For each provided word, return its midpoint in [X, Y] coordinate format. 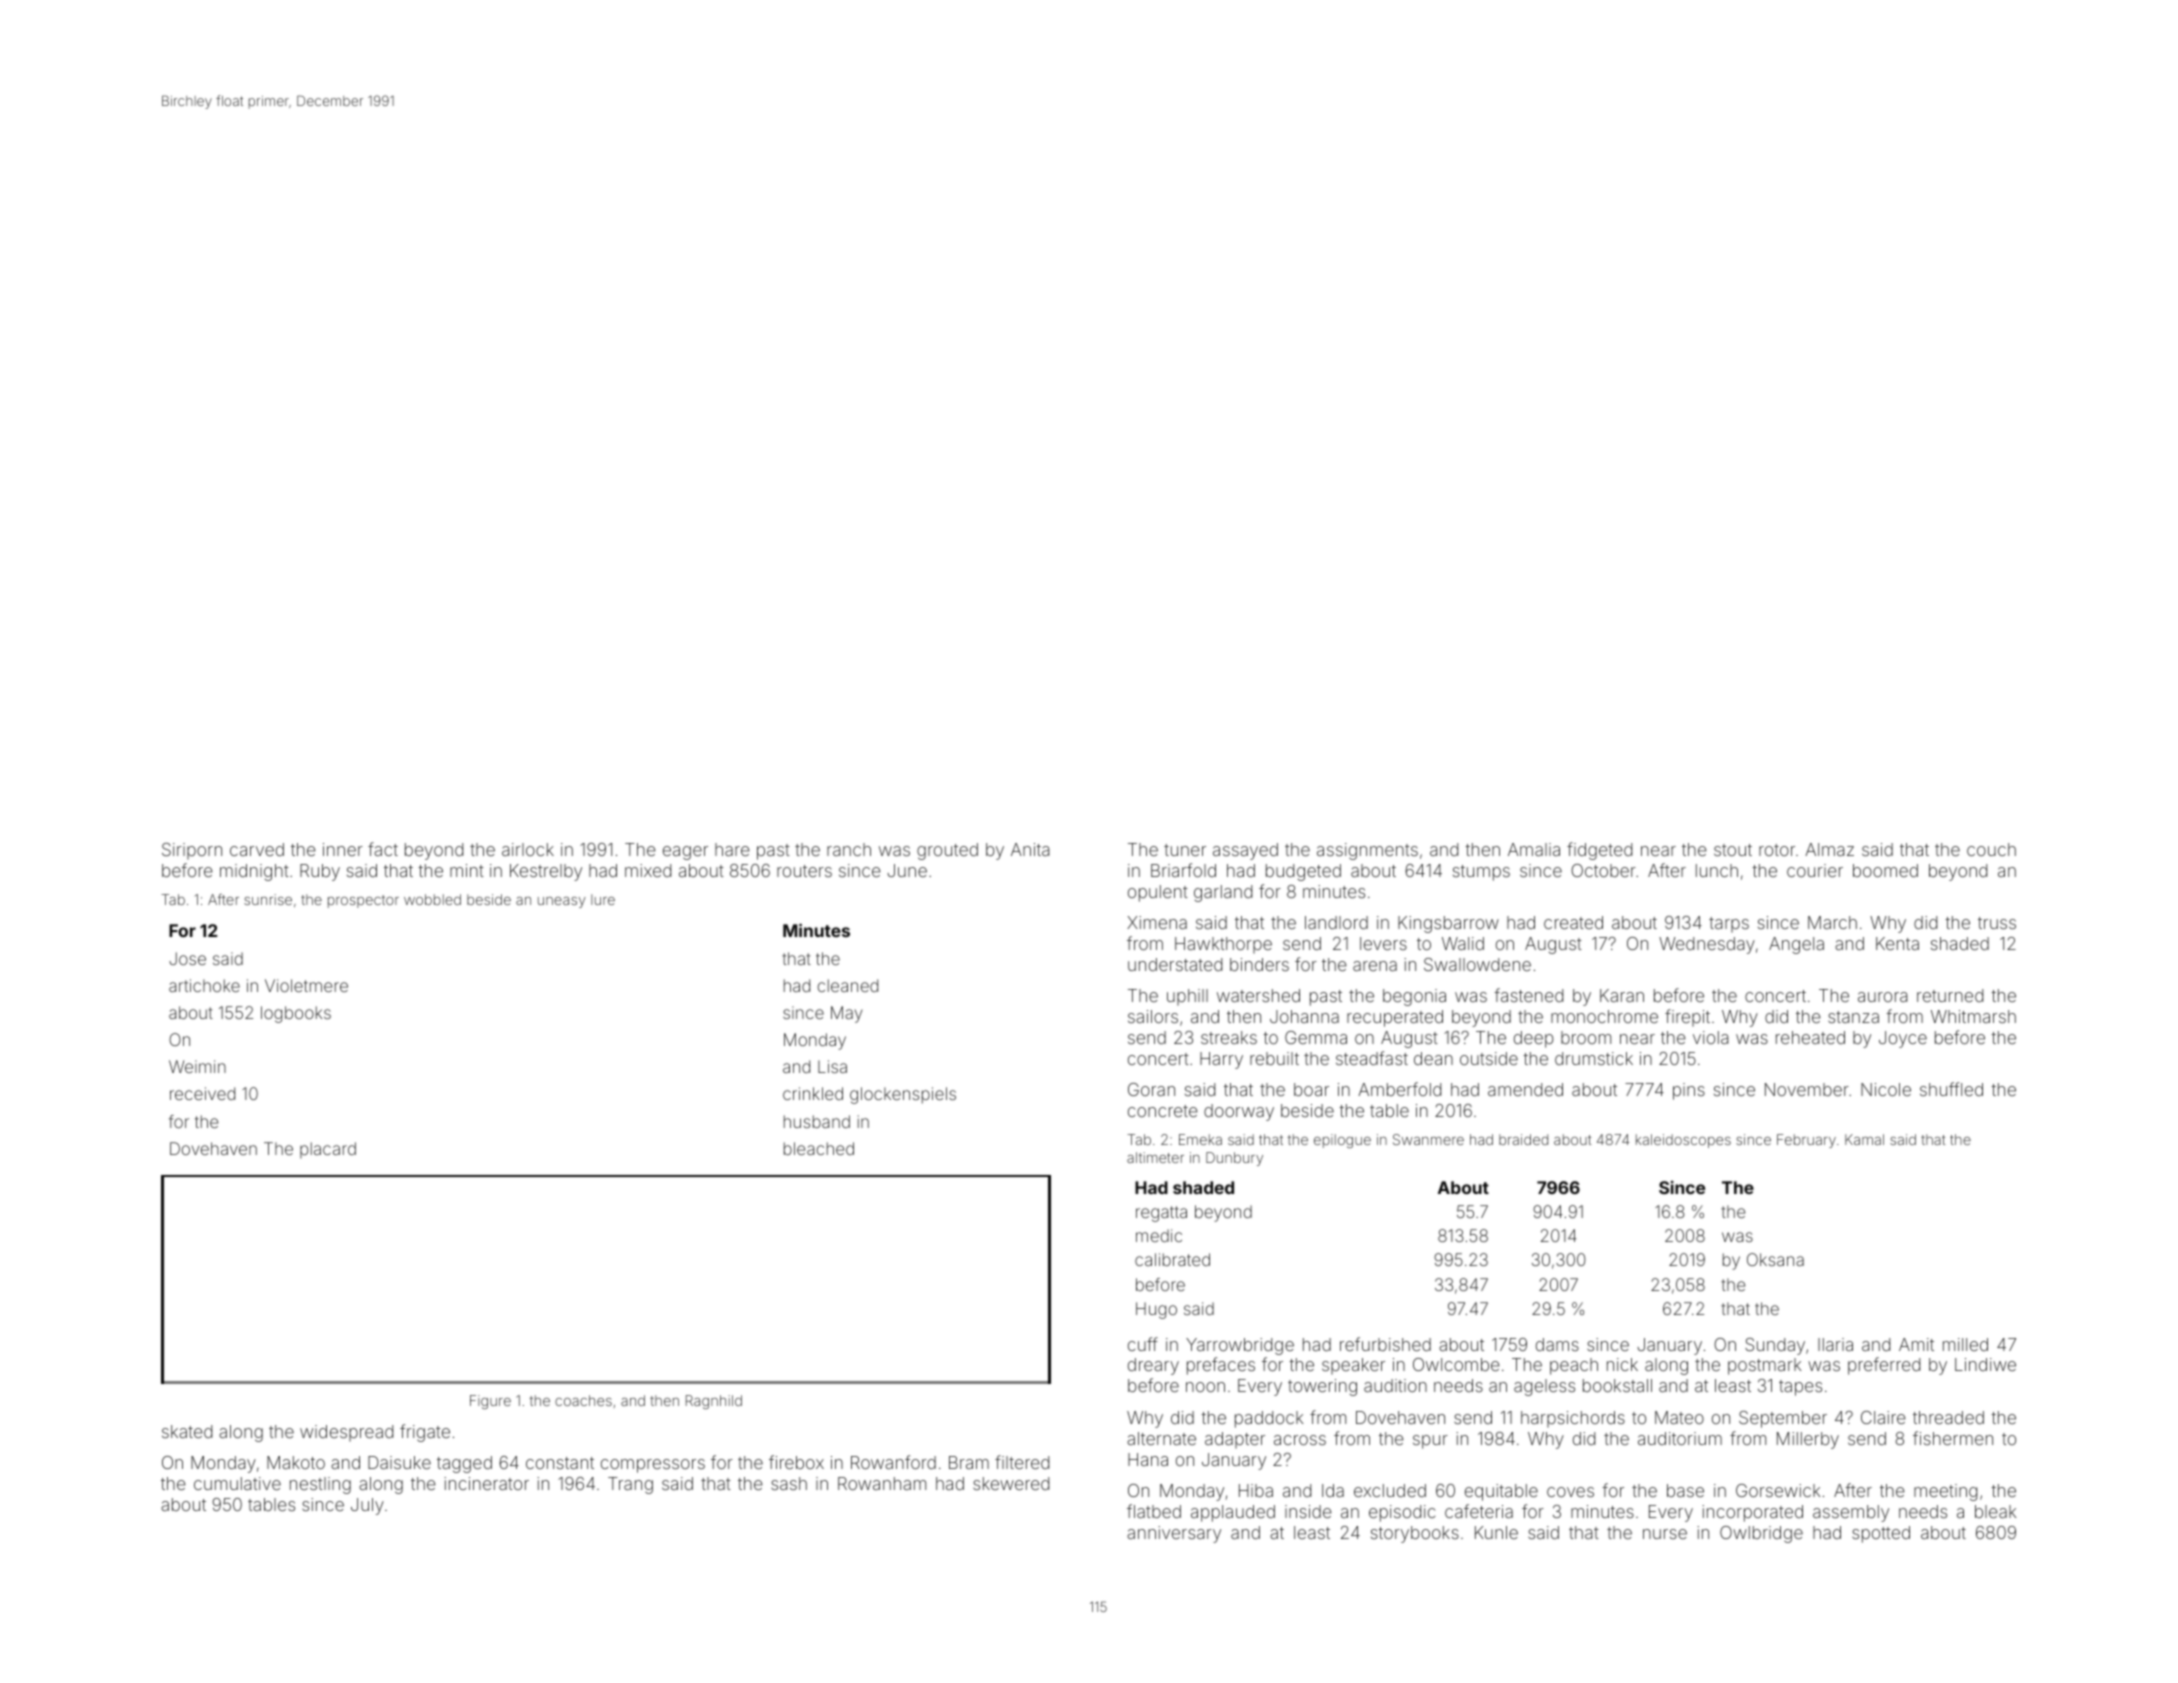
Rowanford [893, 1462]
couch [1991, 849]
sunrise [268, 899]
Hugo [1156, 1310]
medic [1159, 1235]
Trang [630, 1485]
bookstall [1617, 1385]
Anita [1030, 849]
